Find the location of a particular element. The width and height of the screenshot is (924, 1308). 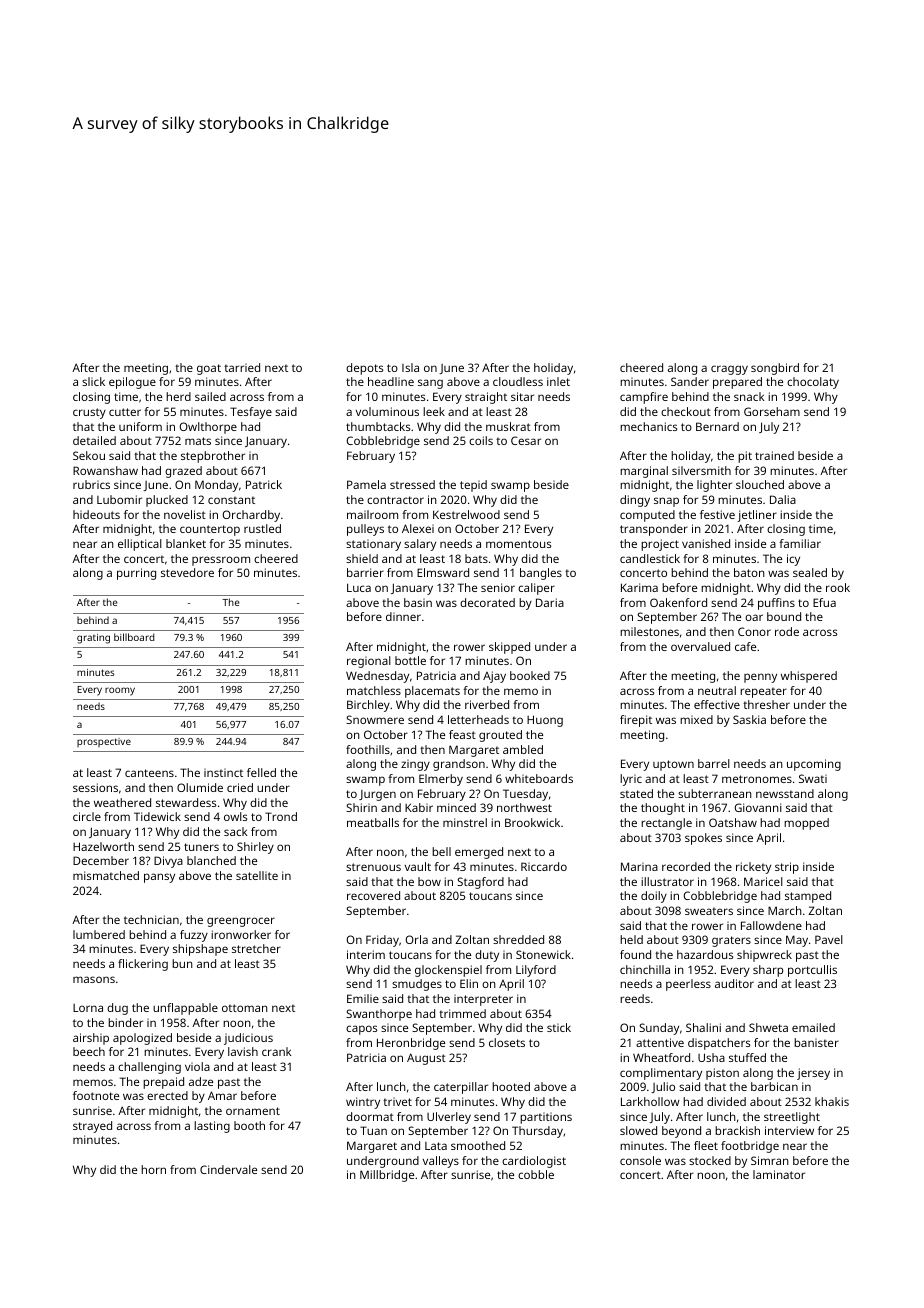

uniform is located at coordinates (140, 426).
